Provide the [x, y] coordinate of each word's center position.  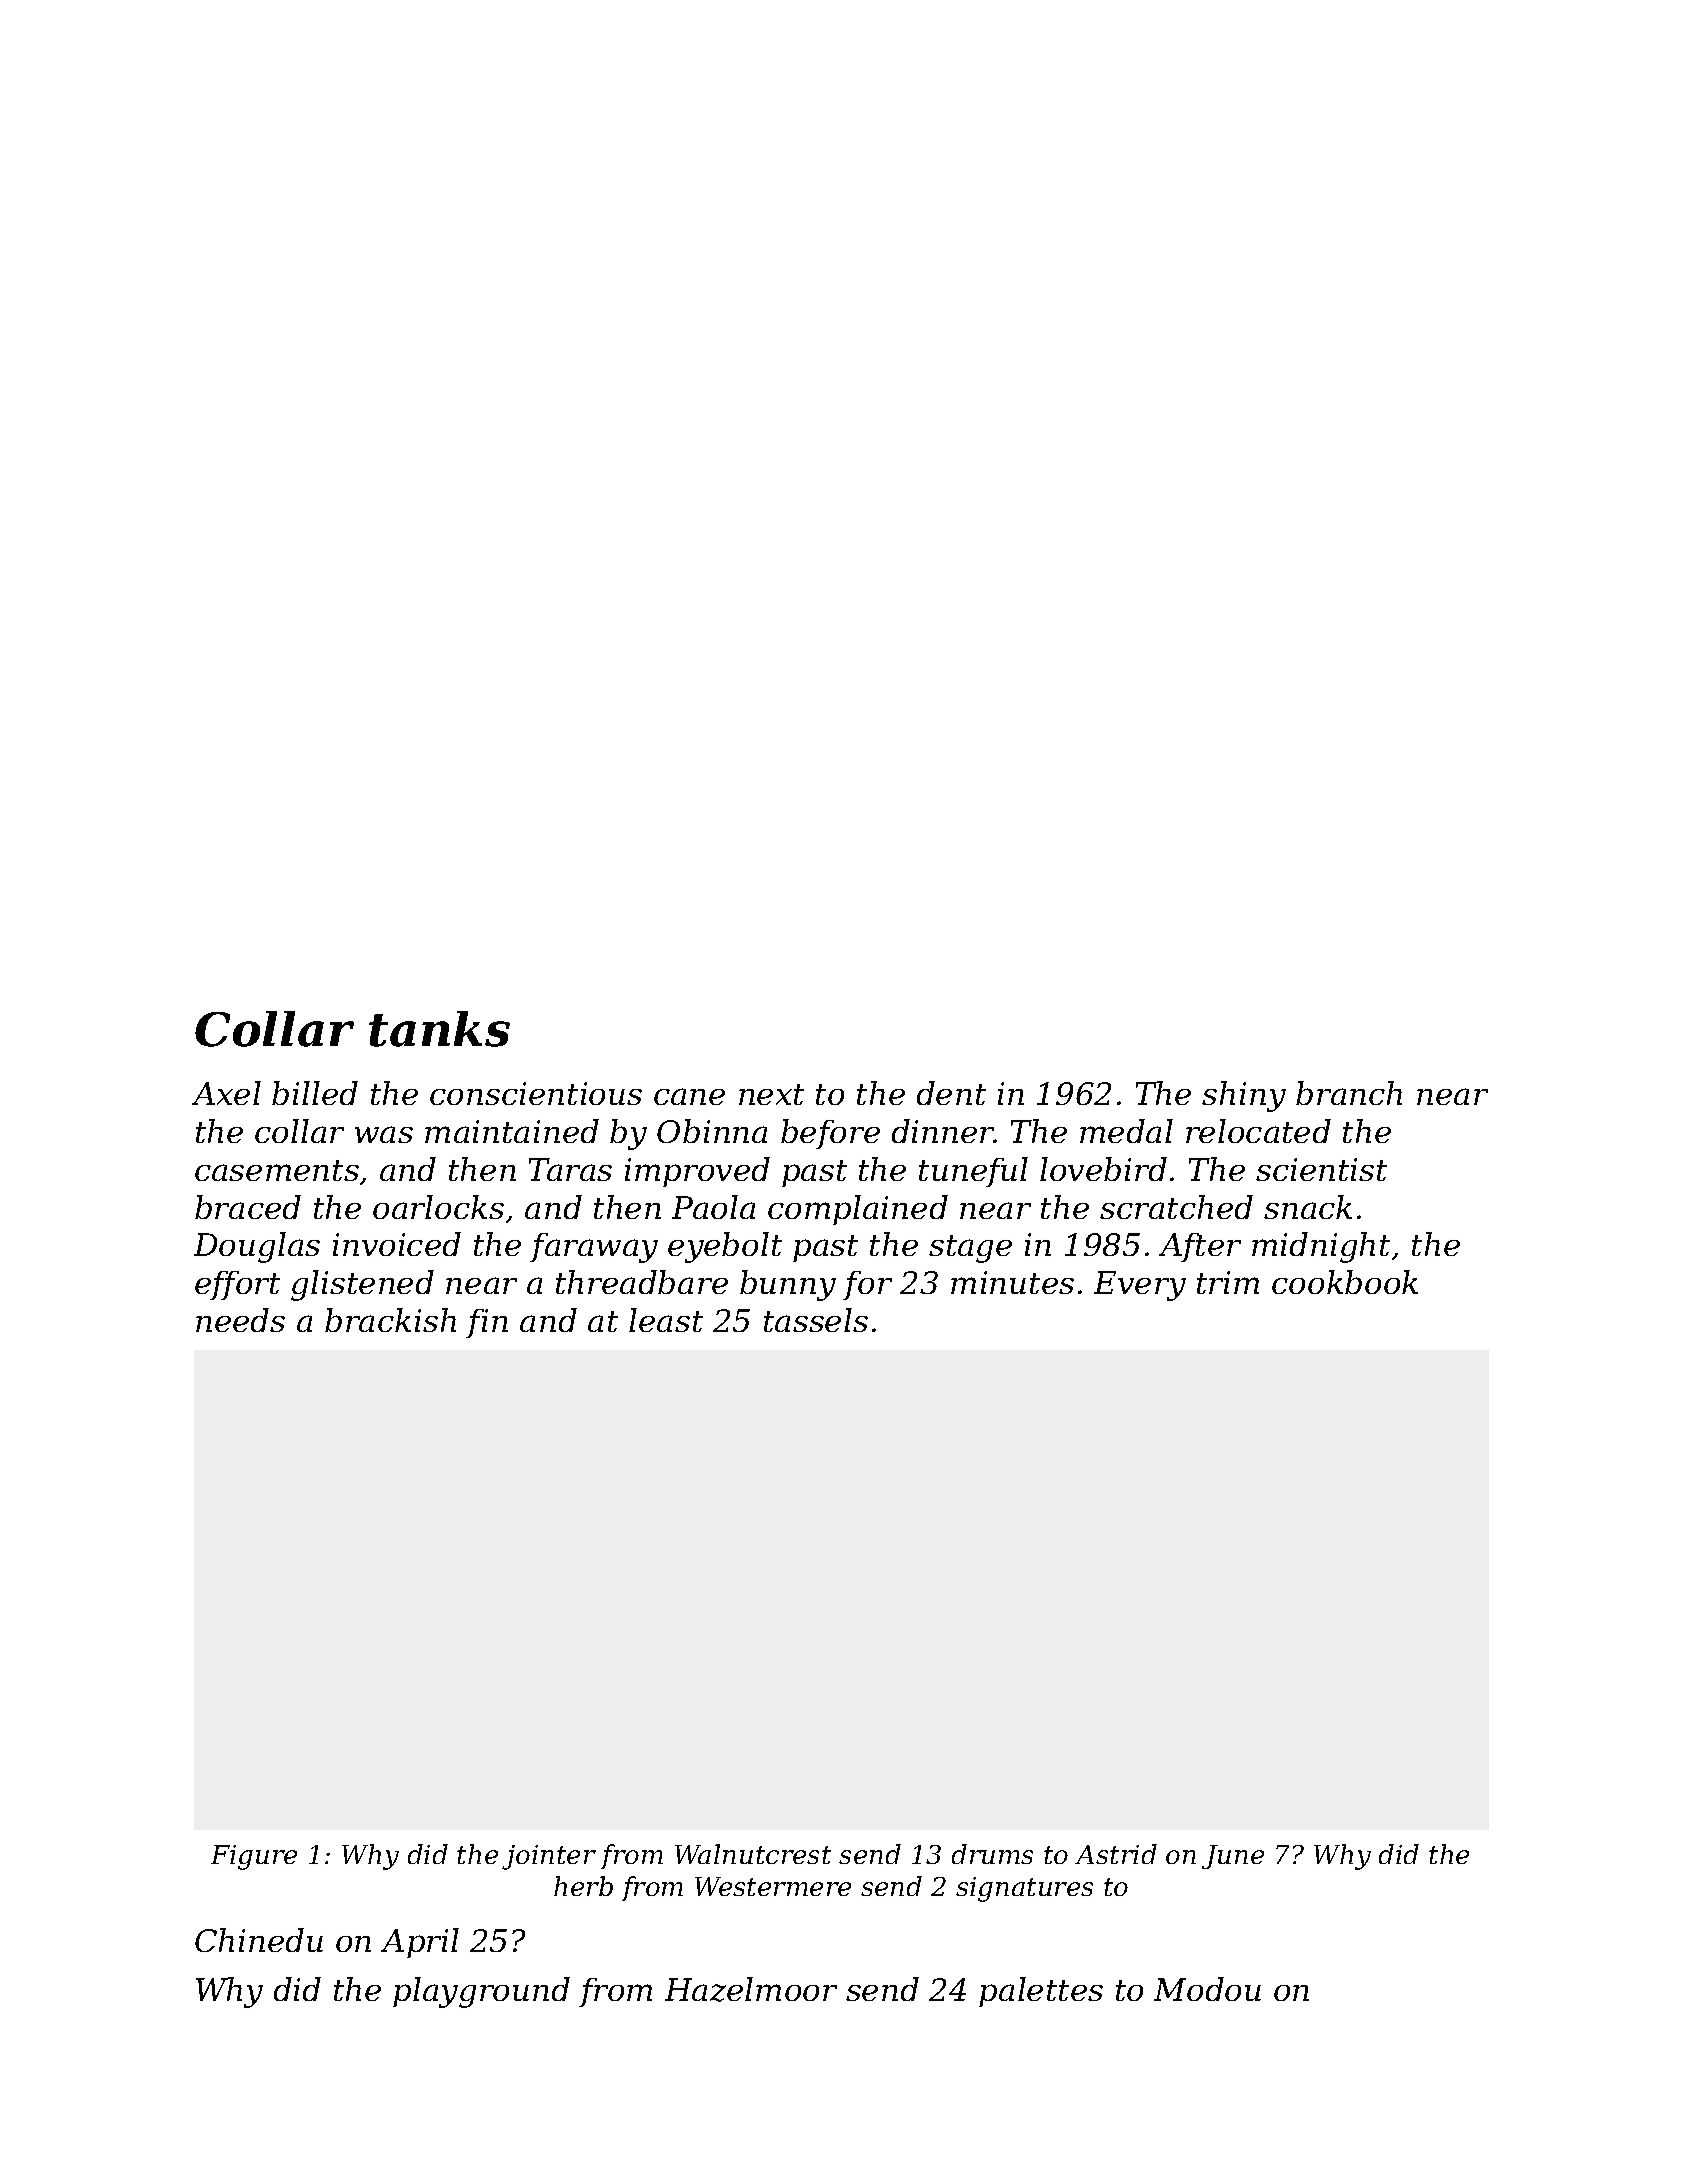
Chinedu [259, 1940]
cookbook [1345, 1282]
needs [240, 1320]
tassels [816, 1320]
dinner [943, 1131]
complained [858, 1210]
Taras [570, 1169]
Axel [226, 1093]
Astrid [1116, 1854]
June [1233, 1857]
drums [992, 1854]
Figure [254, 1857]
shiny [1244, 1096]
